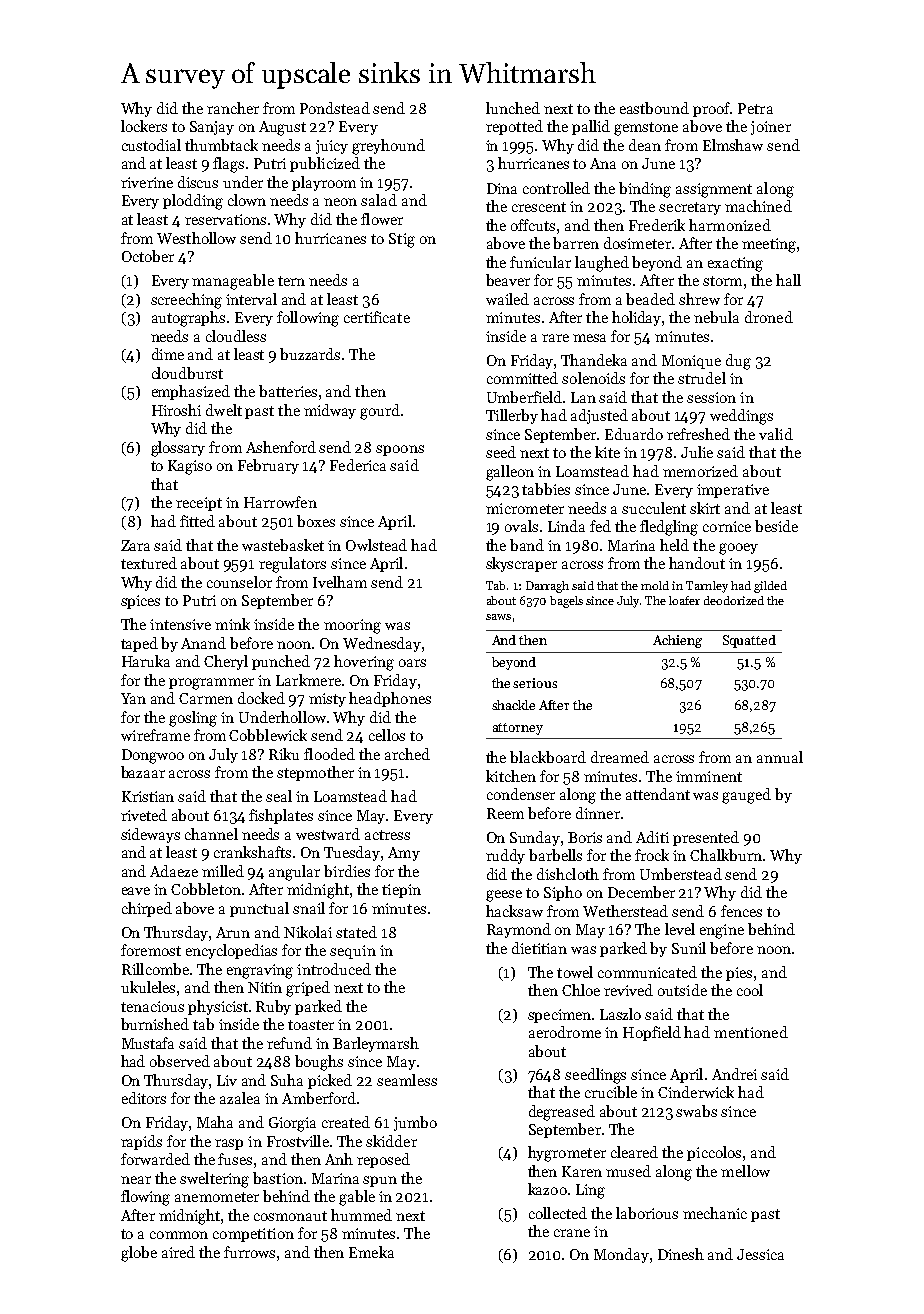 The image size is (924, 1314). I want to click on pallid, so click(591, 127).
